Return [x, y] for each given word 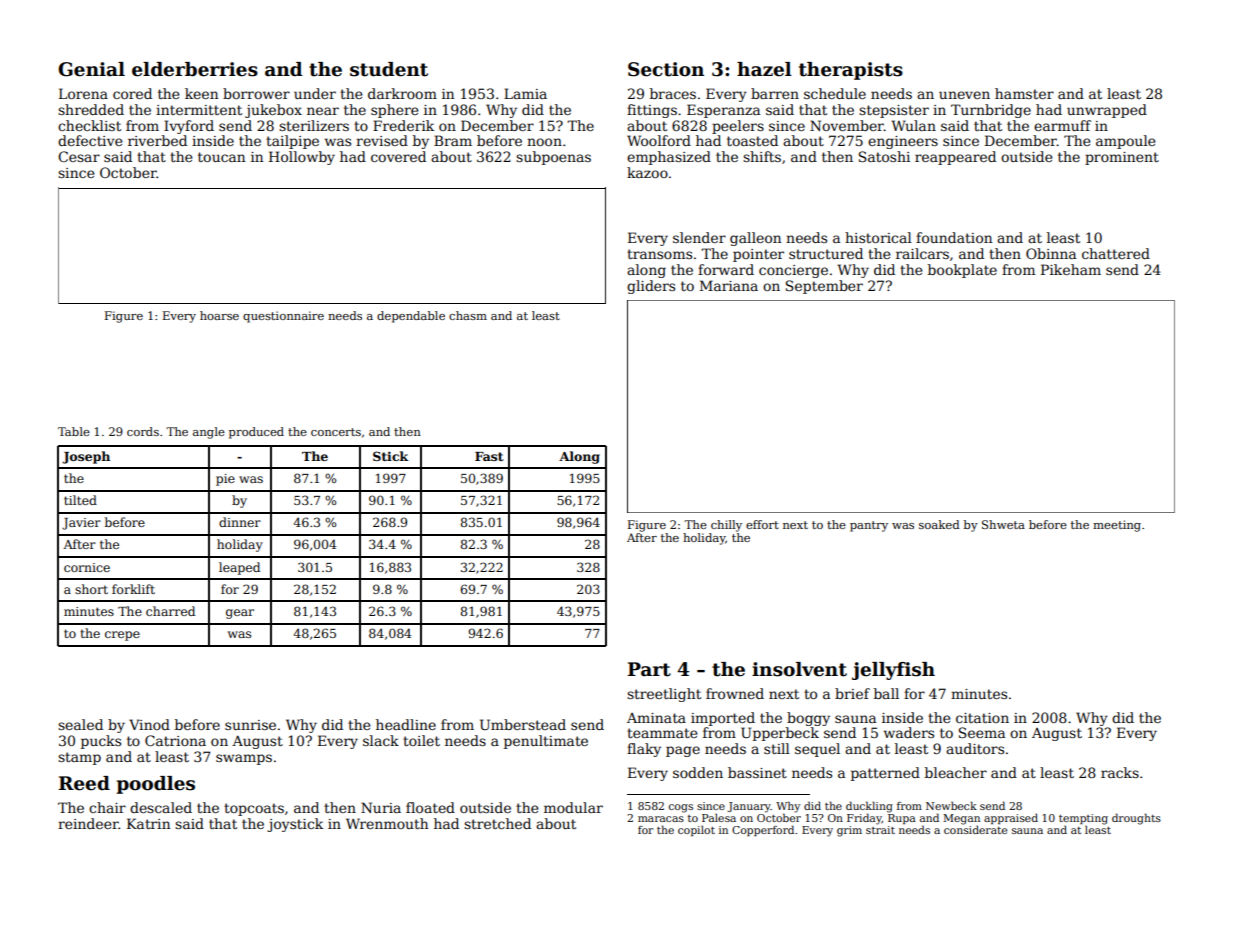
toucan [221, 157]
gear [240, 614]
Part [649, 669]
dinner [240, 522]
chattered [1116, 253]
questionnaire [283, 317]
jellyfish [893, 671]
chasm [468, 315]
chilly [726, 526]
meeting [1117, 526]
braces [673, 93]
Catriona [175, 740]
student [389, 69]
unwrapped [1107, 111]
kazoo [647, 172]
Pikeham [1071, 269]
